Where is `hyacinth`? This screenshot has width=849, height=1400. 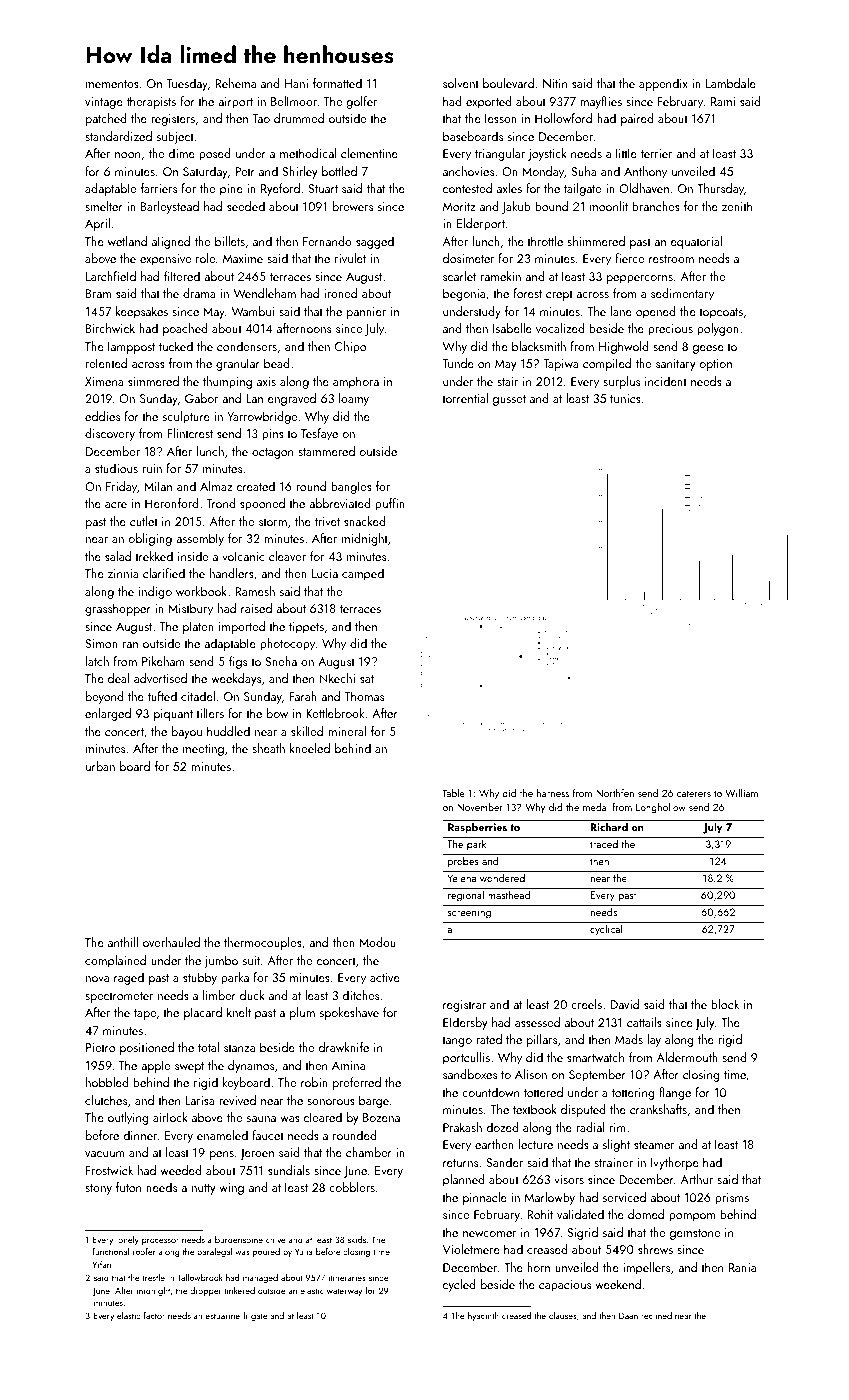
hyacinth is located at coordinates (483, 1316).
